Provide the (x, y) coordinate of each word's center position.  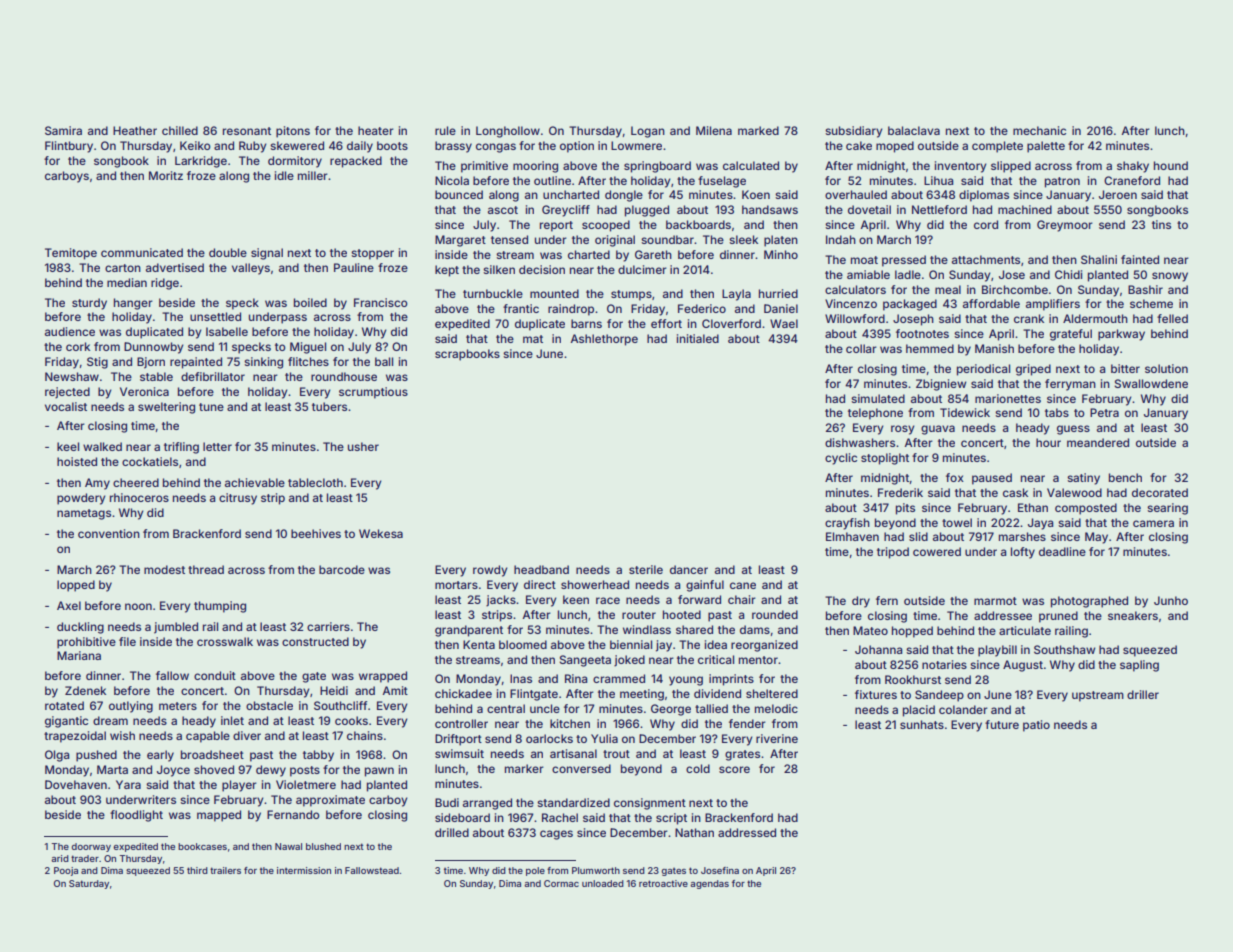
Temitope (71, 254)
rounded (775, 614)
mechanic (1039, 130)
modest (164, 569)
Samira (63, 130)
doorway (91, 847)
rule (445, 130)
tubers (329, 406)
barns (586, 323)
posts (305, 771)
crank (1029, 318)
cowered (937, 551)
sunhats (922, 724)
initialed (698, 338)
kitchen (570, 723)
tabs (1057, 412)
